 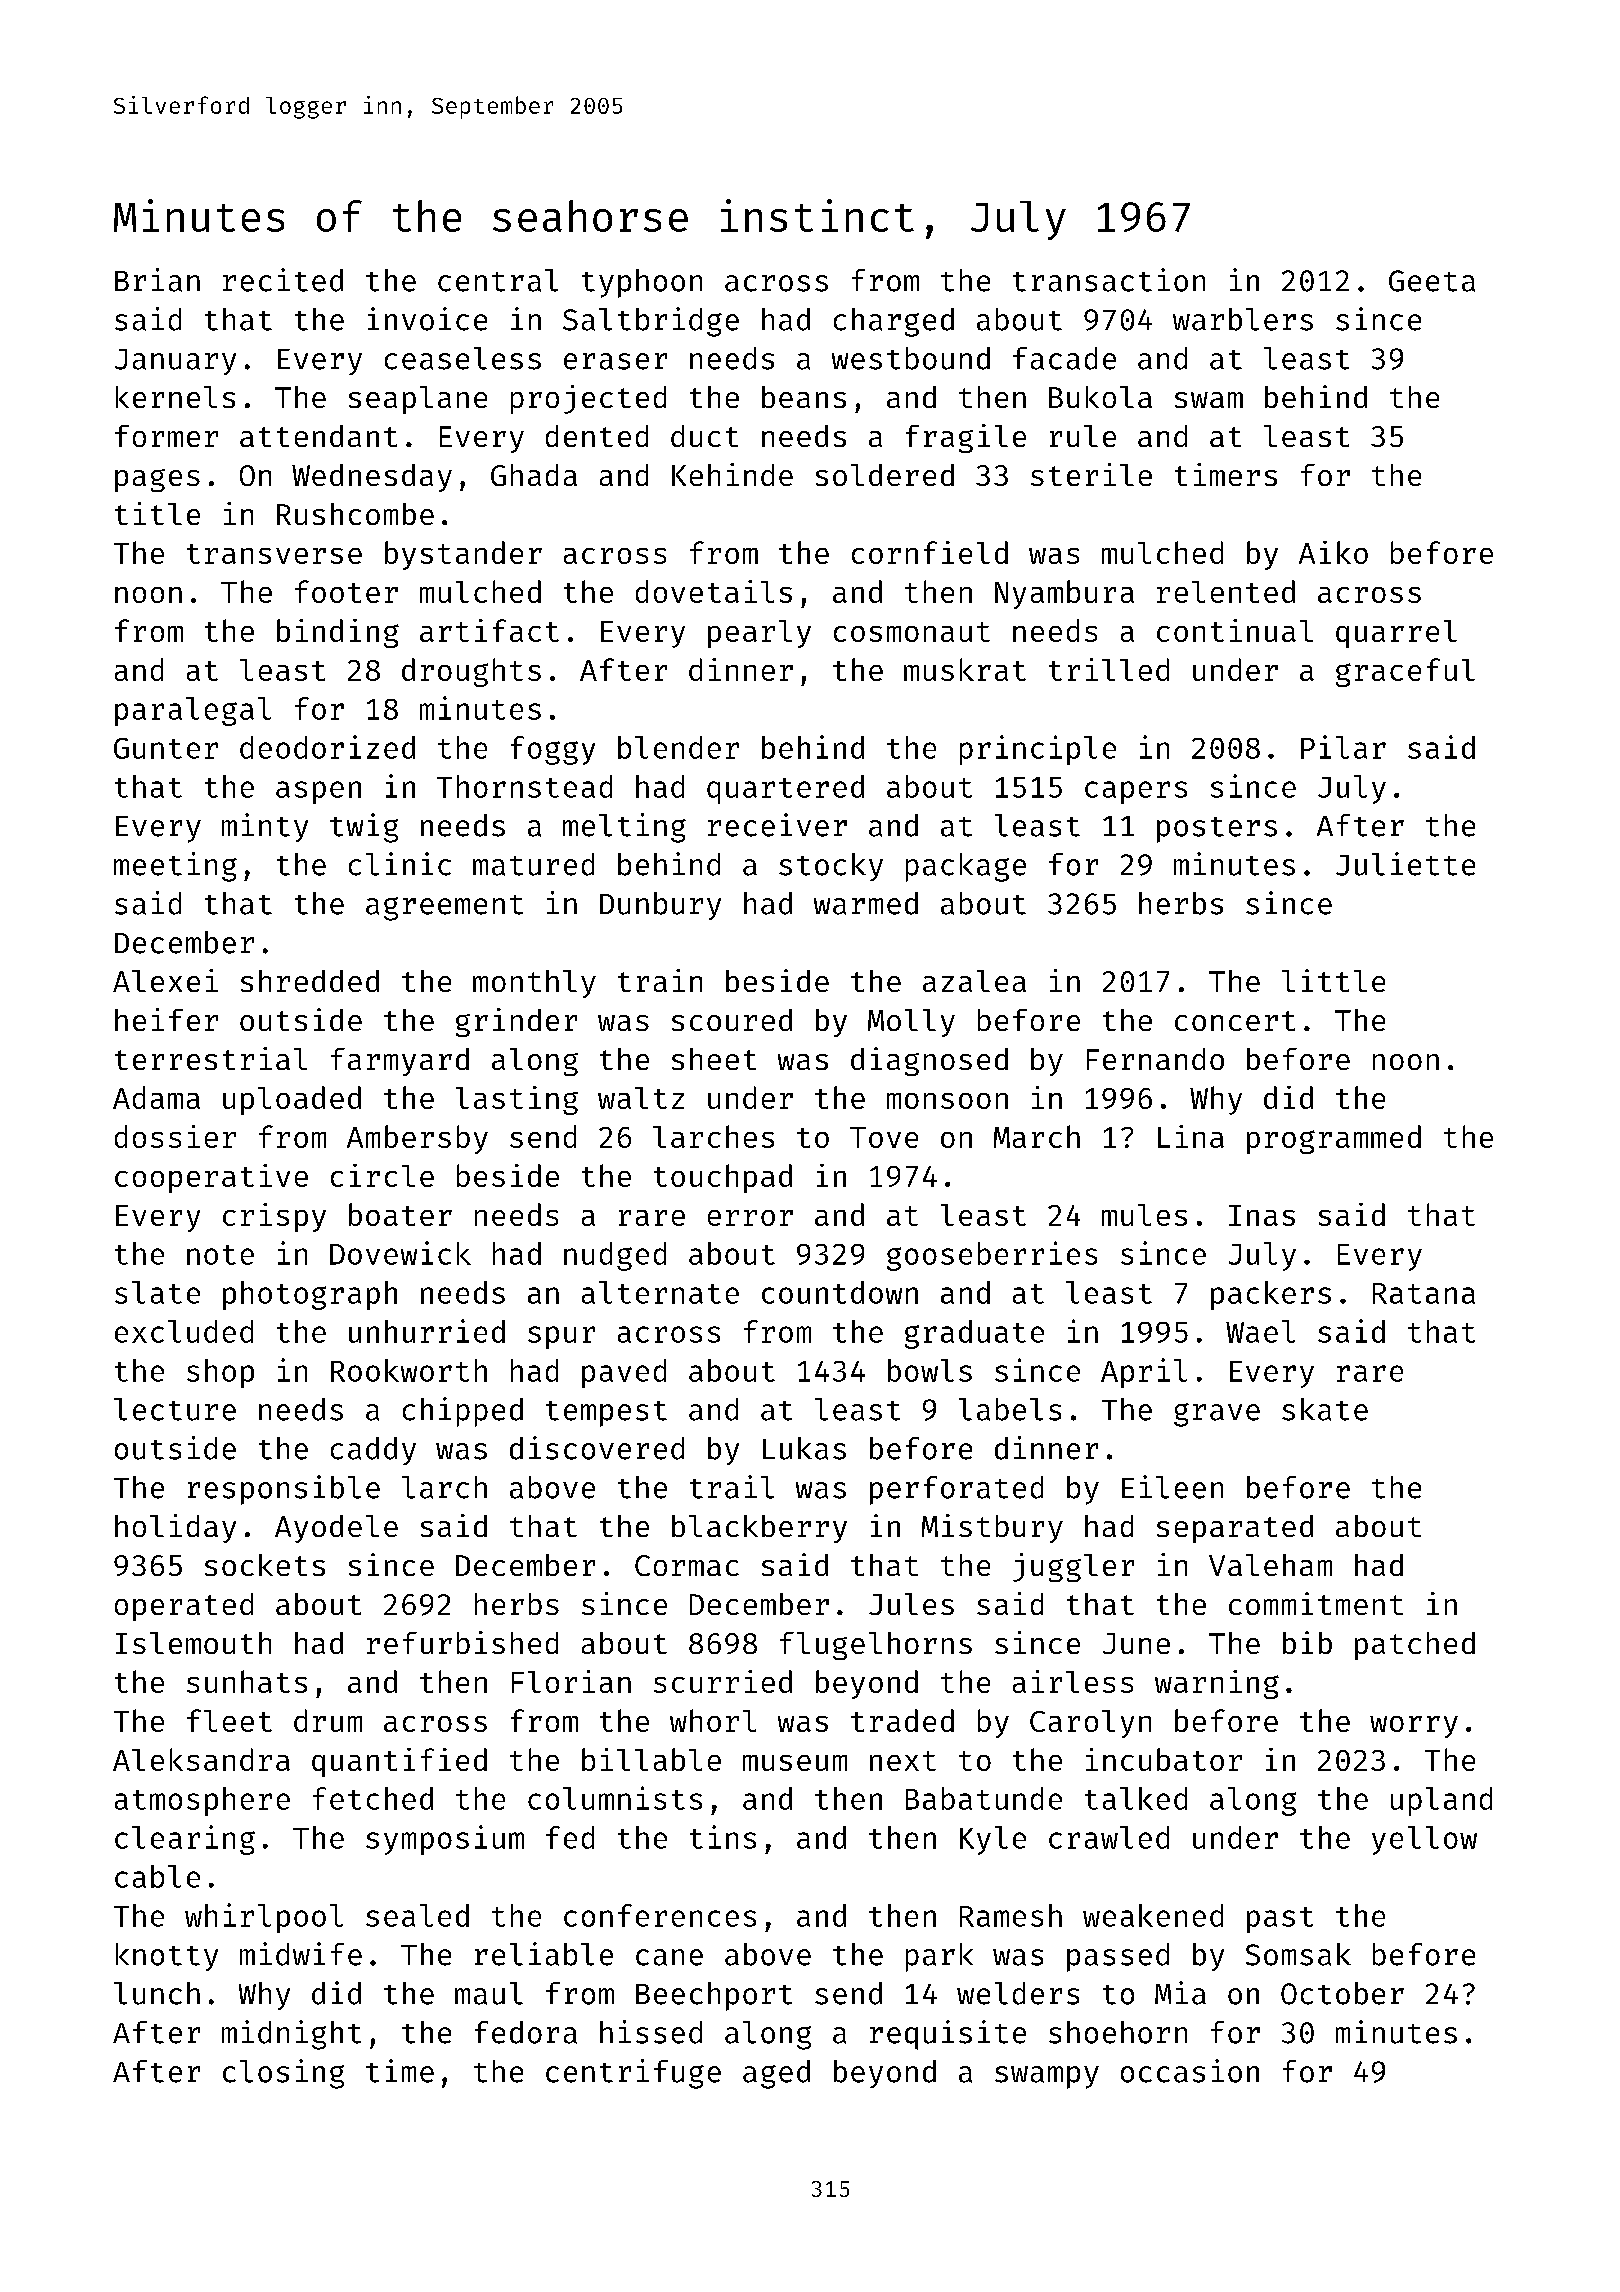 I want to click on muskrat, so click(x=965, y=669).
